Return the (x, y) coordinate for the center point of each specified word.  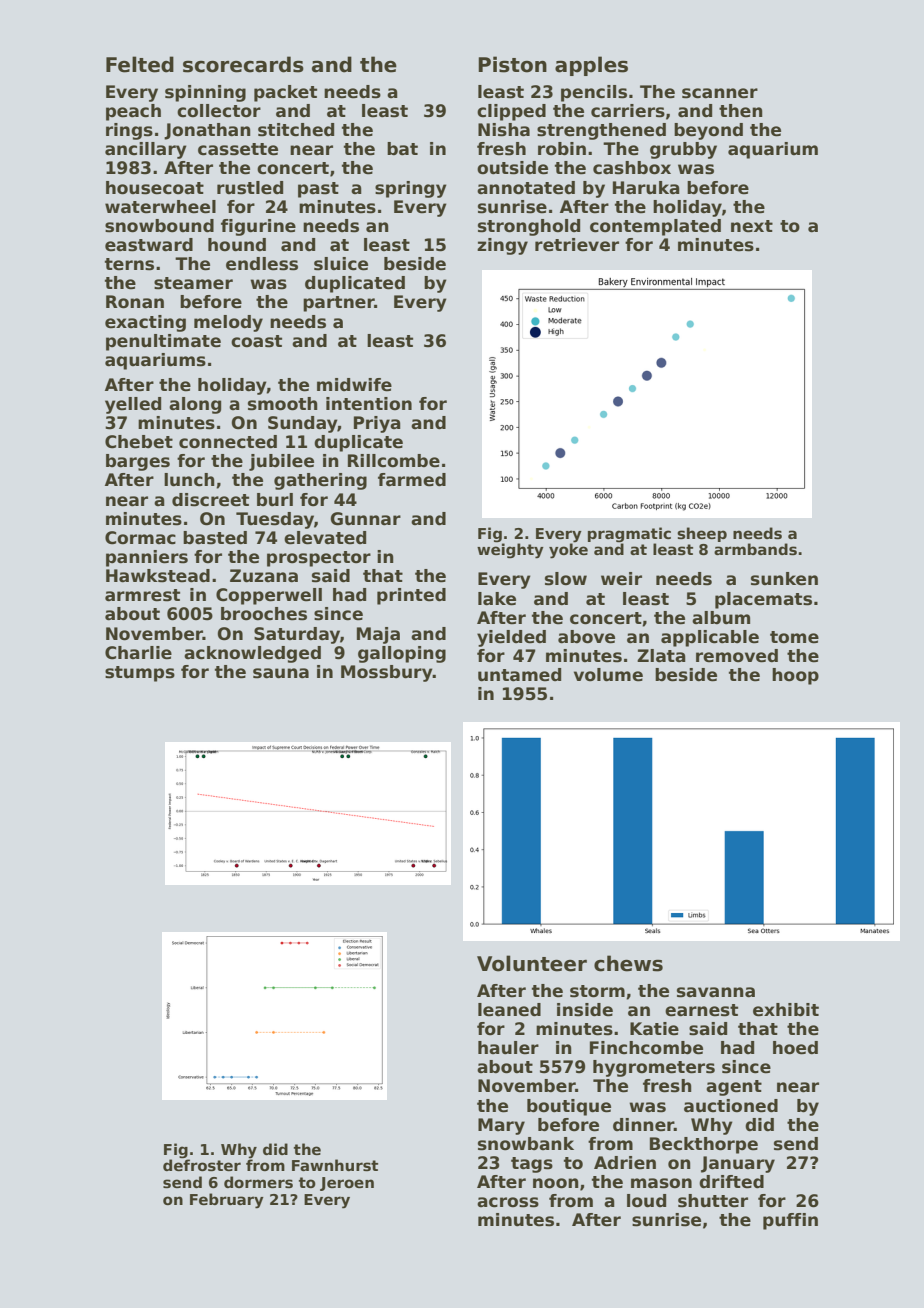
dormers (258, 1182)
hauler (508, 1048)
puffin (790, 1221)
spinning (205, 93)
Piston (512, 64)
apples (591, 66)
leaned (509, 1010)
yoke (568, 551)
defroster (202, 1165)
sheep (702, 534)
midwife (354, 385)
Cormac (140, 538)
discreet (210, 500)
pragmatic (629, 535)
